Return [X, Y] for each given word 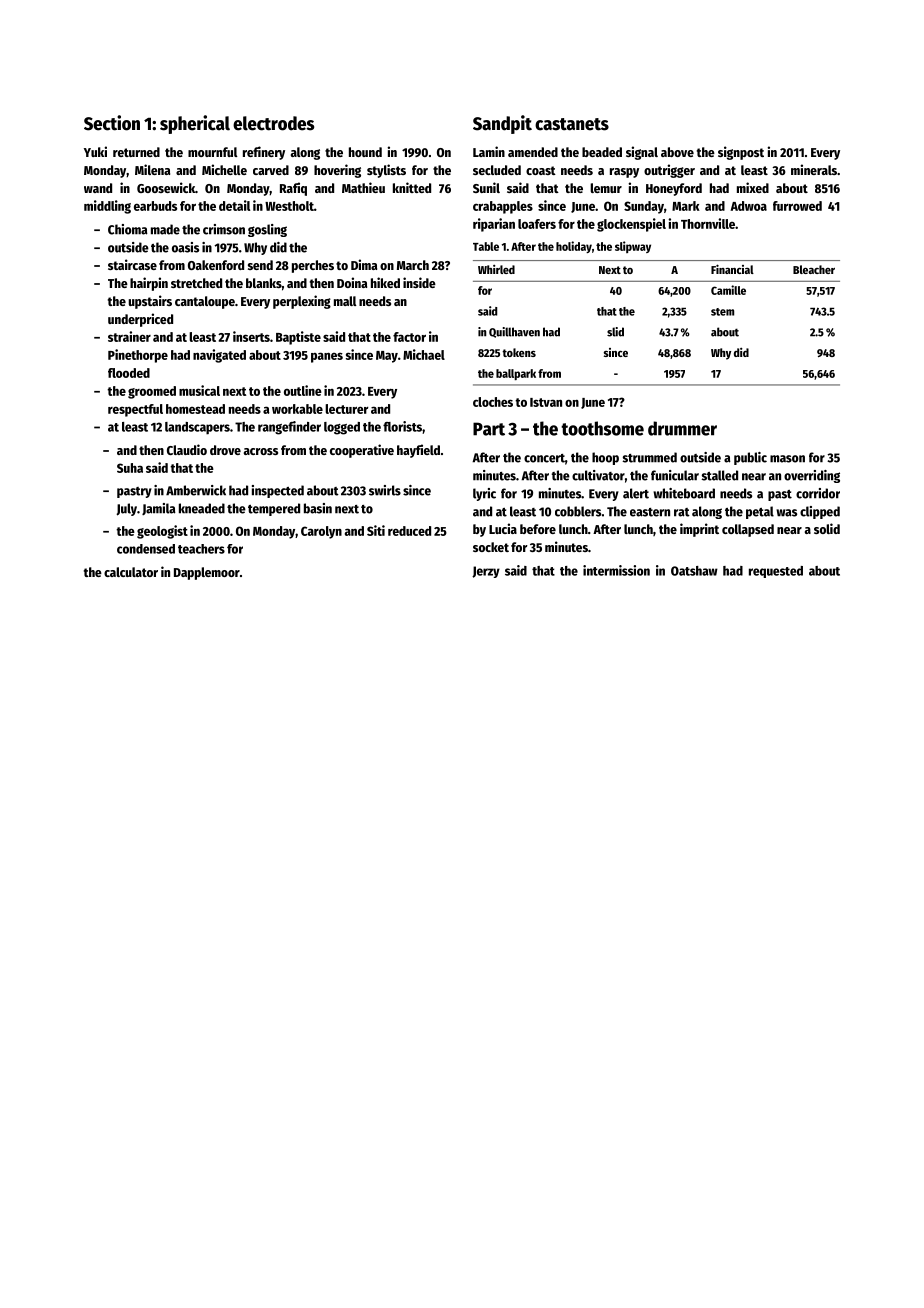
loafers [537, 224]
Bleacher [814, 269]
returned [136, 152]
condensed [146, 549]
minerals [814, 169]
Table [486, 246]
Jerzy [486, 572]
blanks [264, 283]
